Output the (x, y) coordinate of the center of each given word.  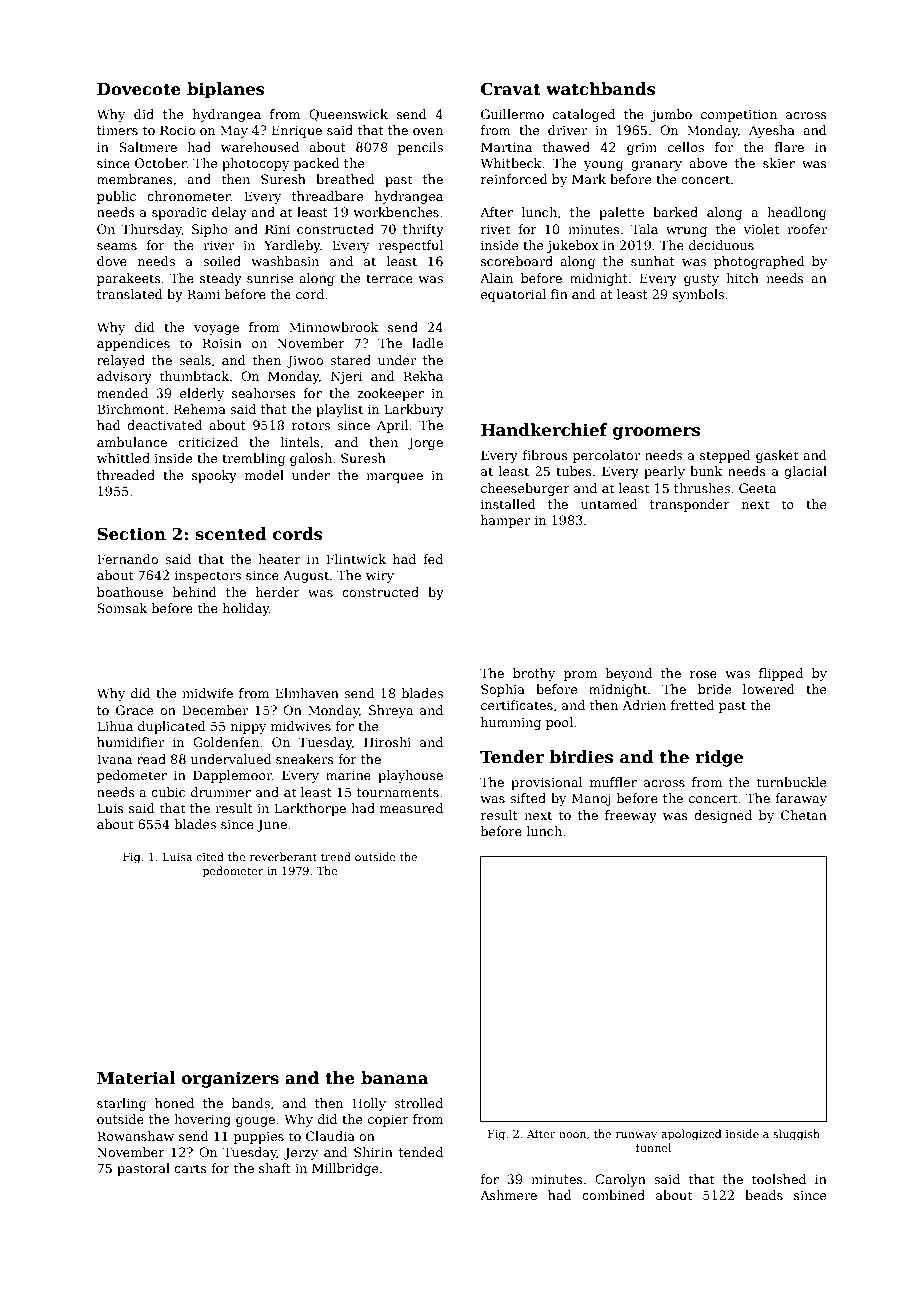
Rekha (423, 376)
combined (613, 1195)
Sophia (503, 690)
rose (703, 674)
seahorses (264, 393)
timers (117, 130)
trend (336, 856)
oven (428, 131)
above (708, 163)
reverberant (283, 856)
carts (190, 1168)
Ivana (114, 759)
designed (723, 816)
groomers (656, 433)
